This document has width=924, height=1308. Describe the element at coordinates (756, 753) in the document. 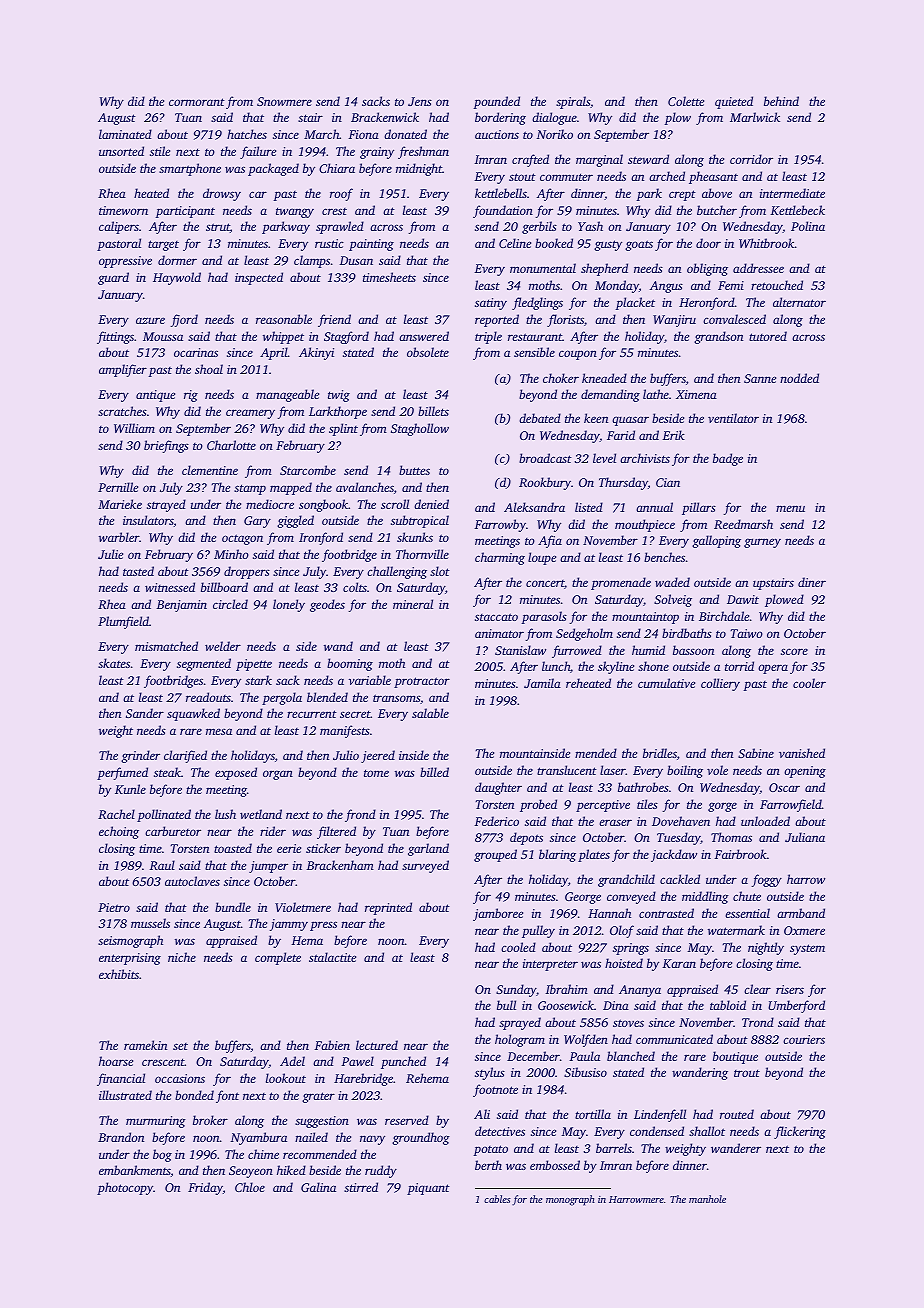

I see `Sabine` at that location.
